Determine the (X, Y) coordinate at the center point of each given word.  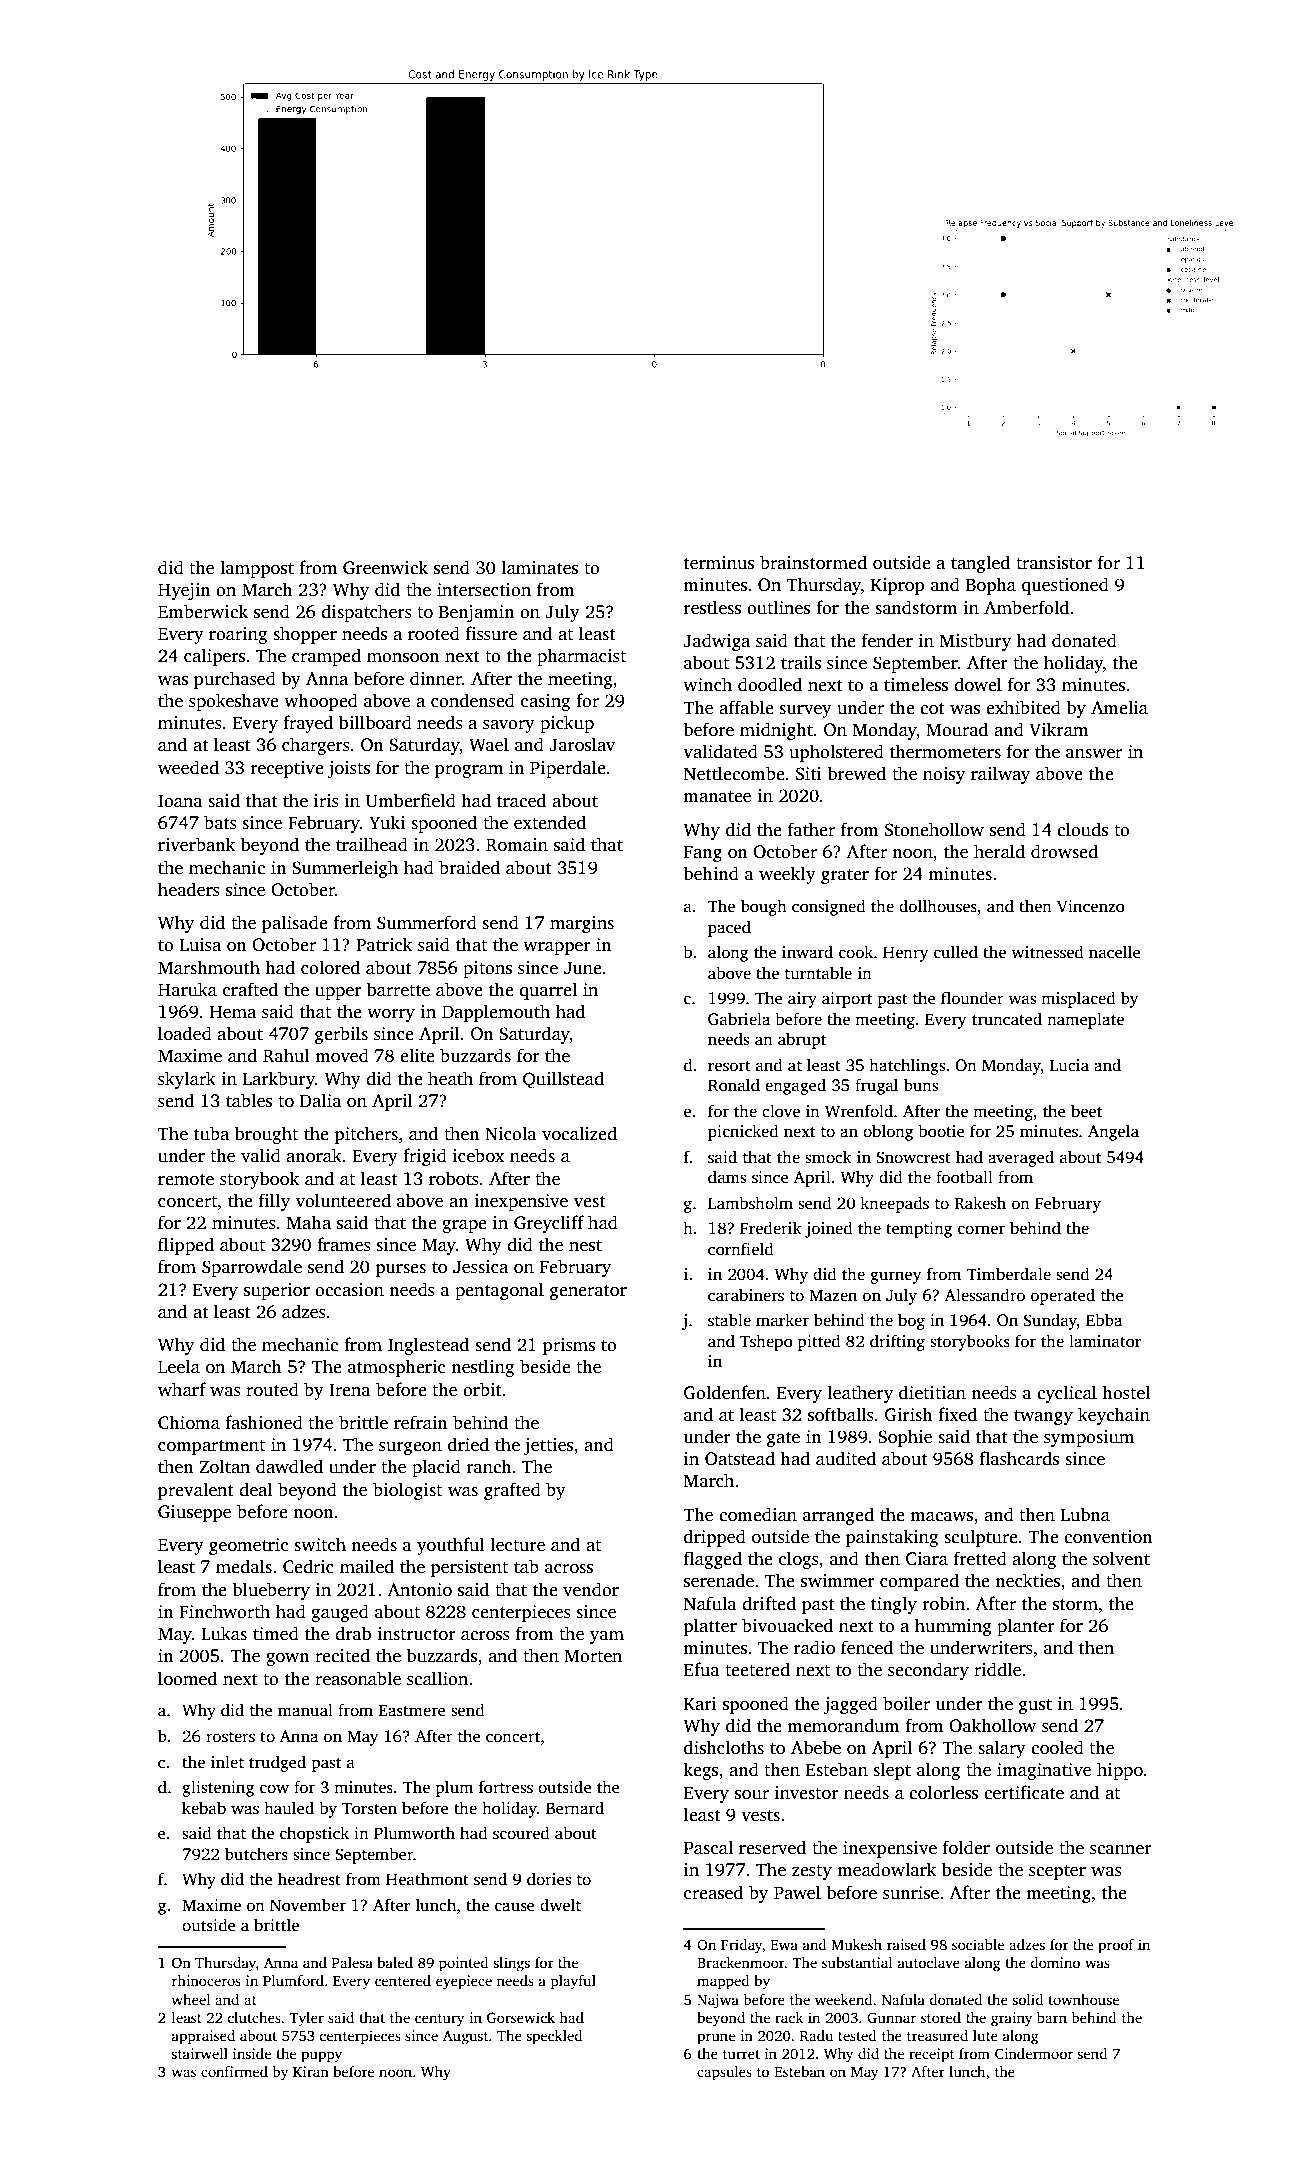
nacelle (1115, 951)
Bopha (991, 586)
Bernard (575, 1807)
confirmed (234, 2071)
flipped (186, 1246)
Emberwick (203, 611)
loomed (187, 1678)
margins (582, 924)
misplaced (1078, 999)
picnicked (743, 1132)
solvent (1121, 1558)
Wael (489, 744)
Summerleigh (345, 869)
